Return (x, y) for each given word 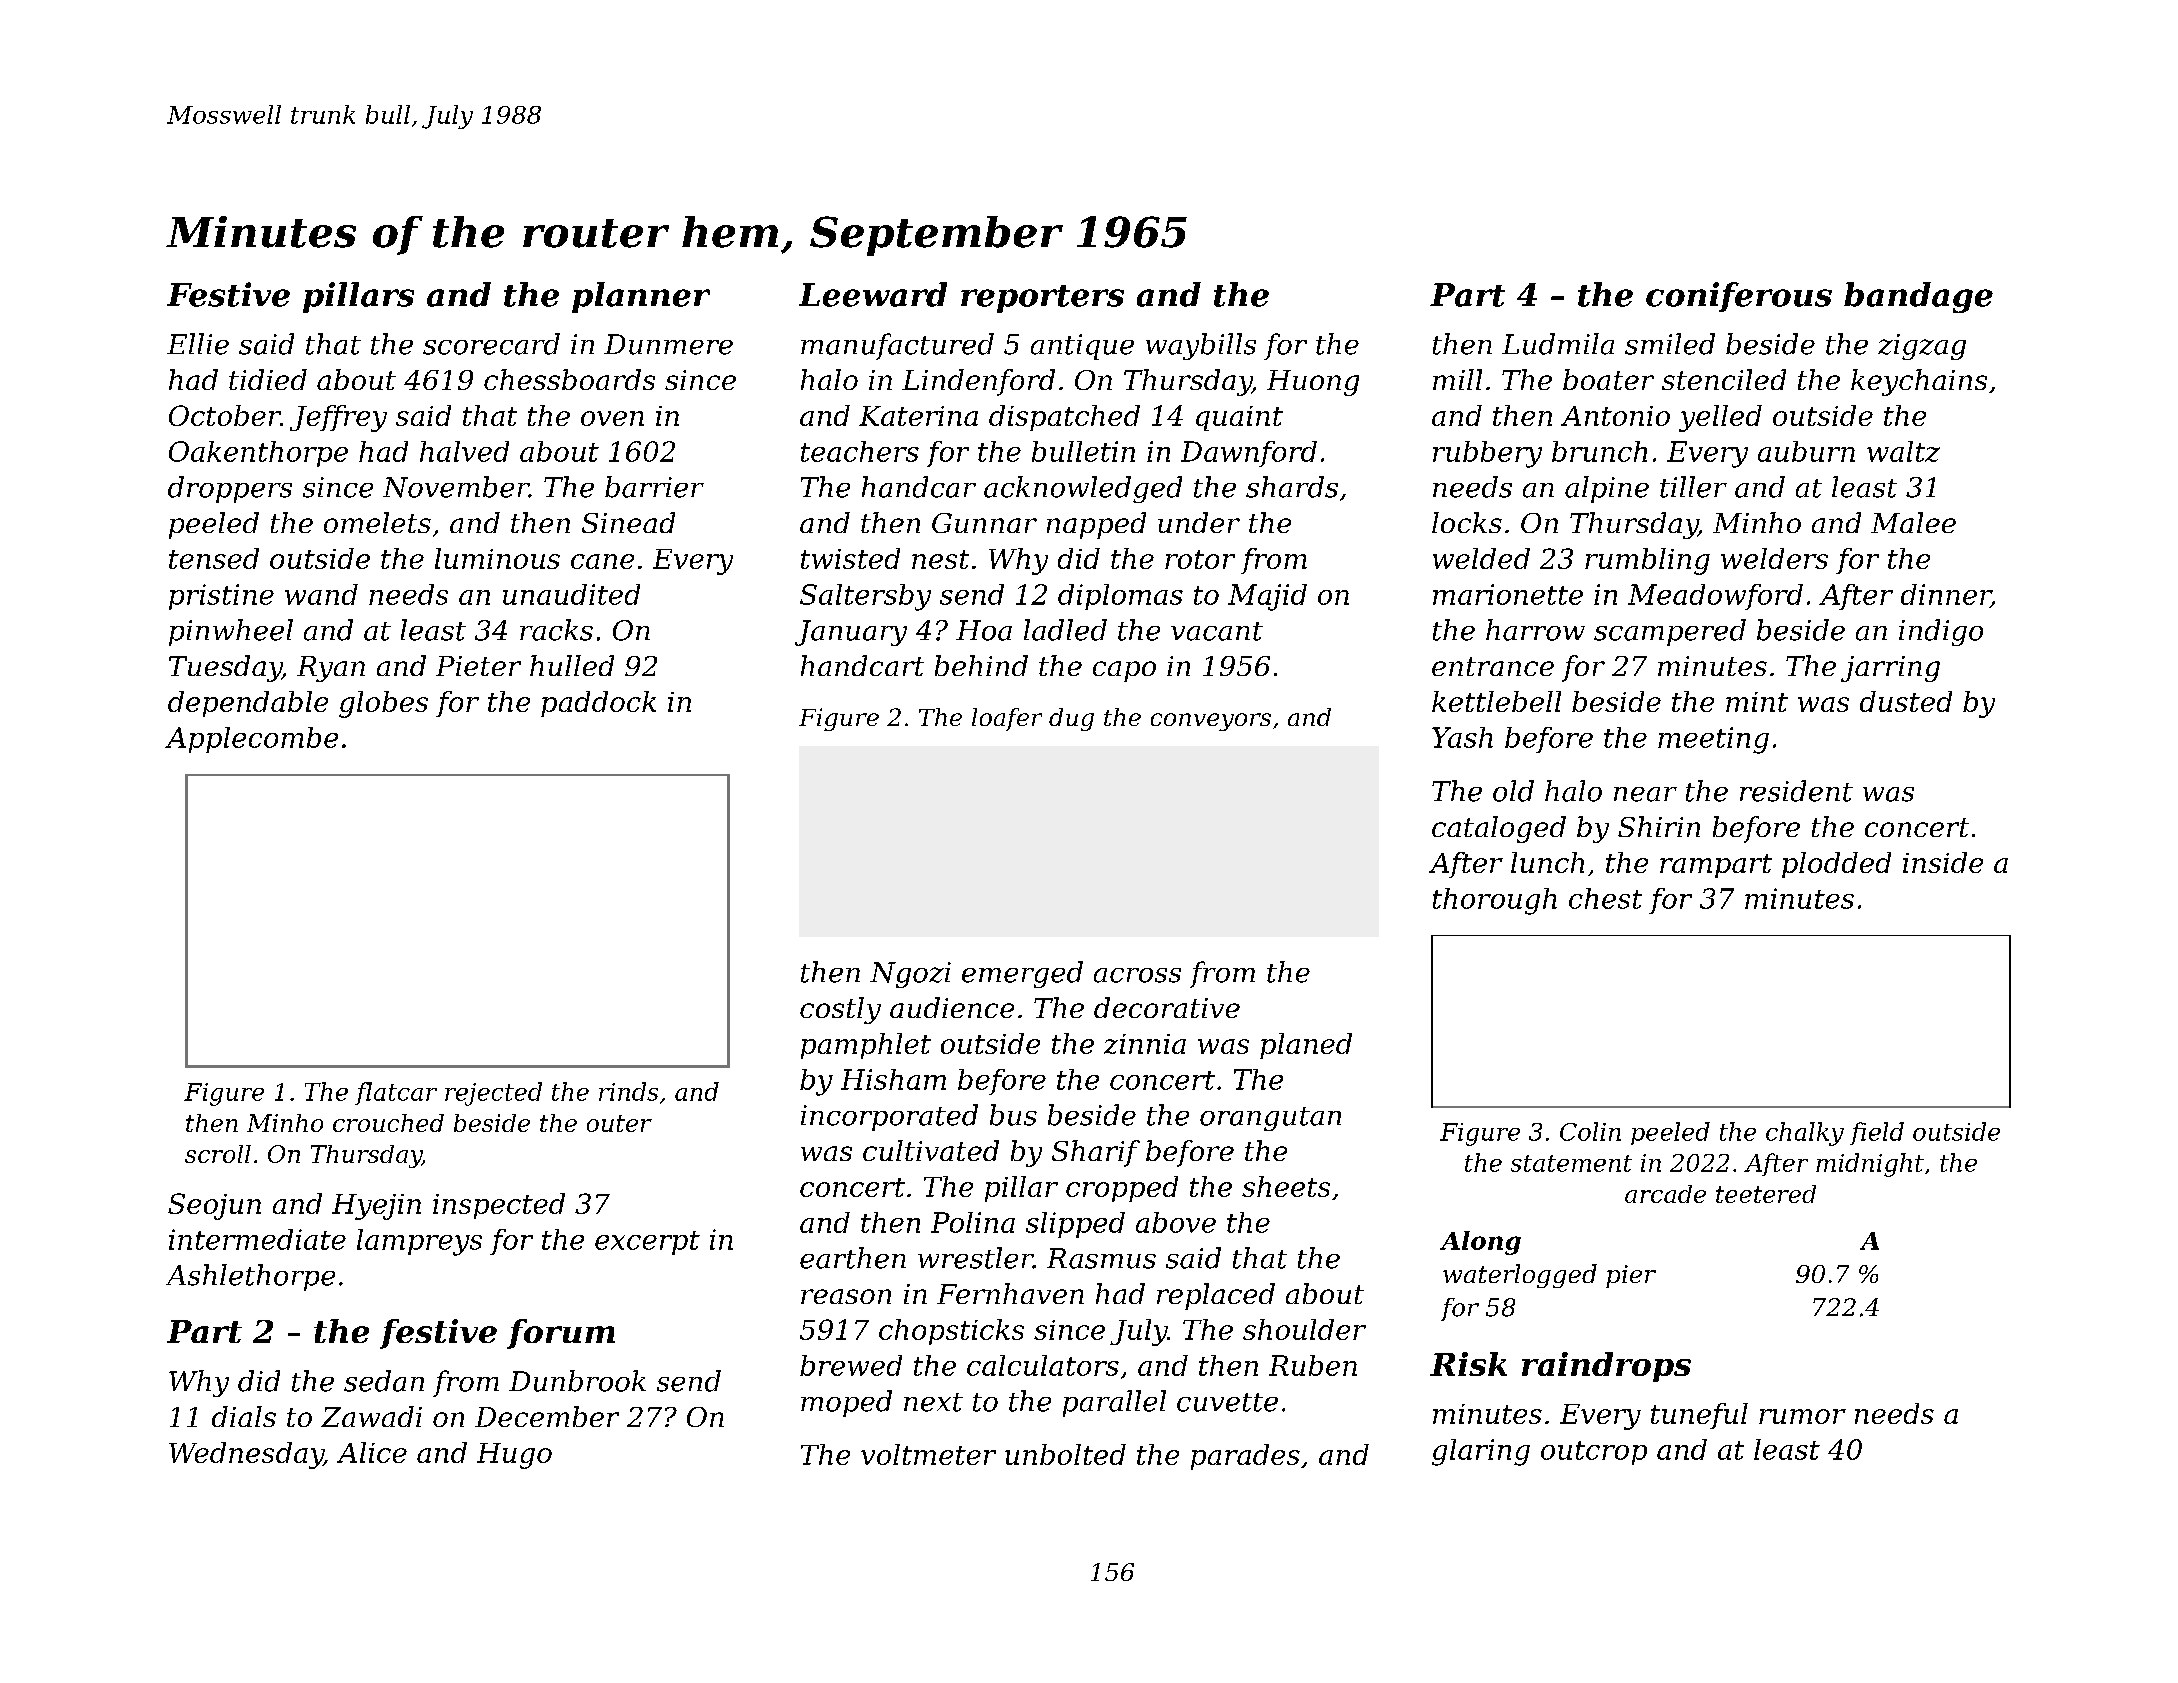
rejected (493, 1094)
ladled (1065, 630)
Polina (973, 1222)
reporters (1042, 299)
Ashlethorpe (250, 1277)
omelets (377, 522)
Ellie (198, 344)
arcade (1665, 1194)
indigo (1941, 632)
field (1877, 1133)
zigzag (1922, 347)
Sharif (1096, 1153)
